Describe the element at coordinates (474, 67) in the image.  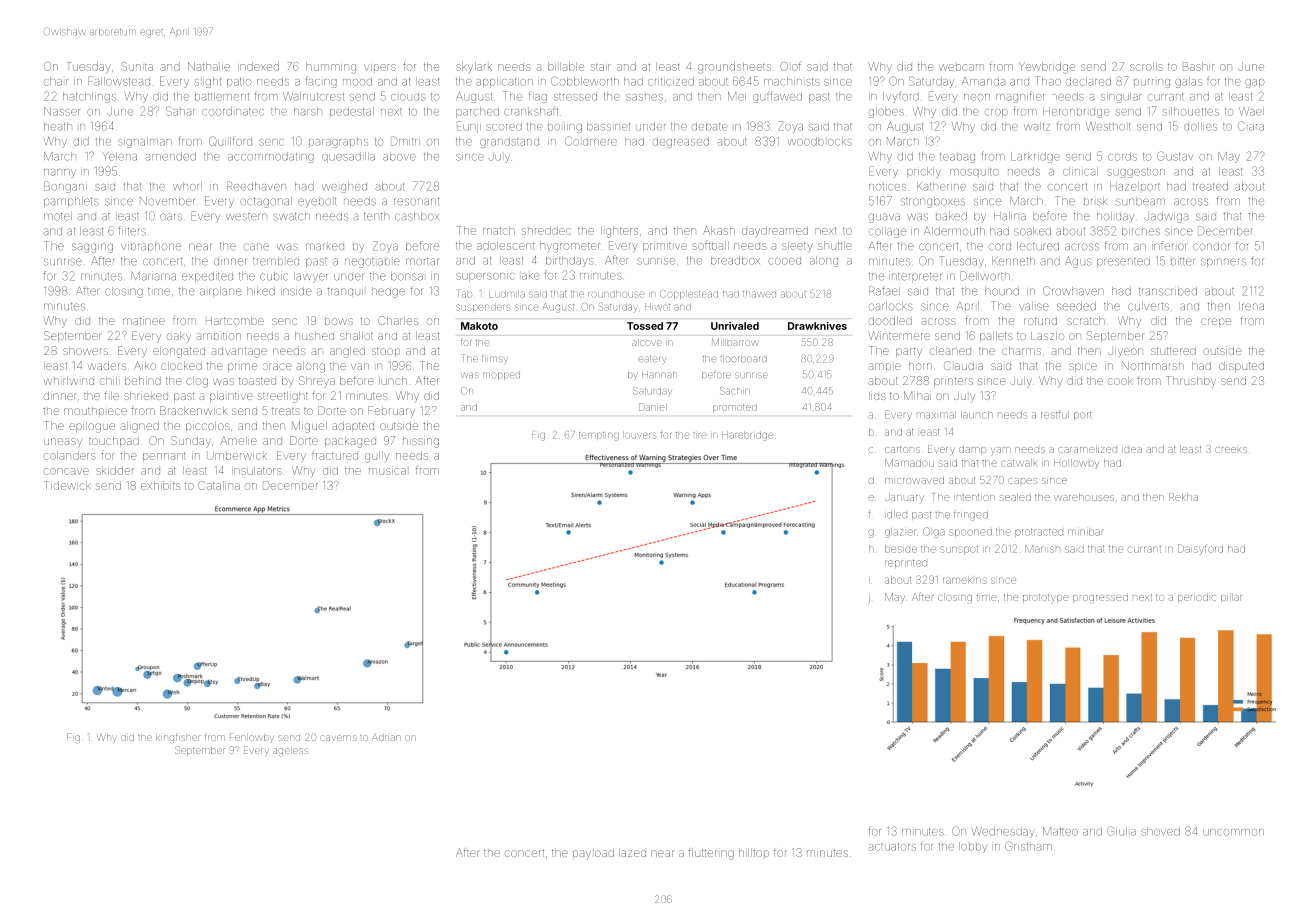
I see `skylark` at that location.
